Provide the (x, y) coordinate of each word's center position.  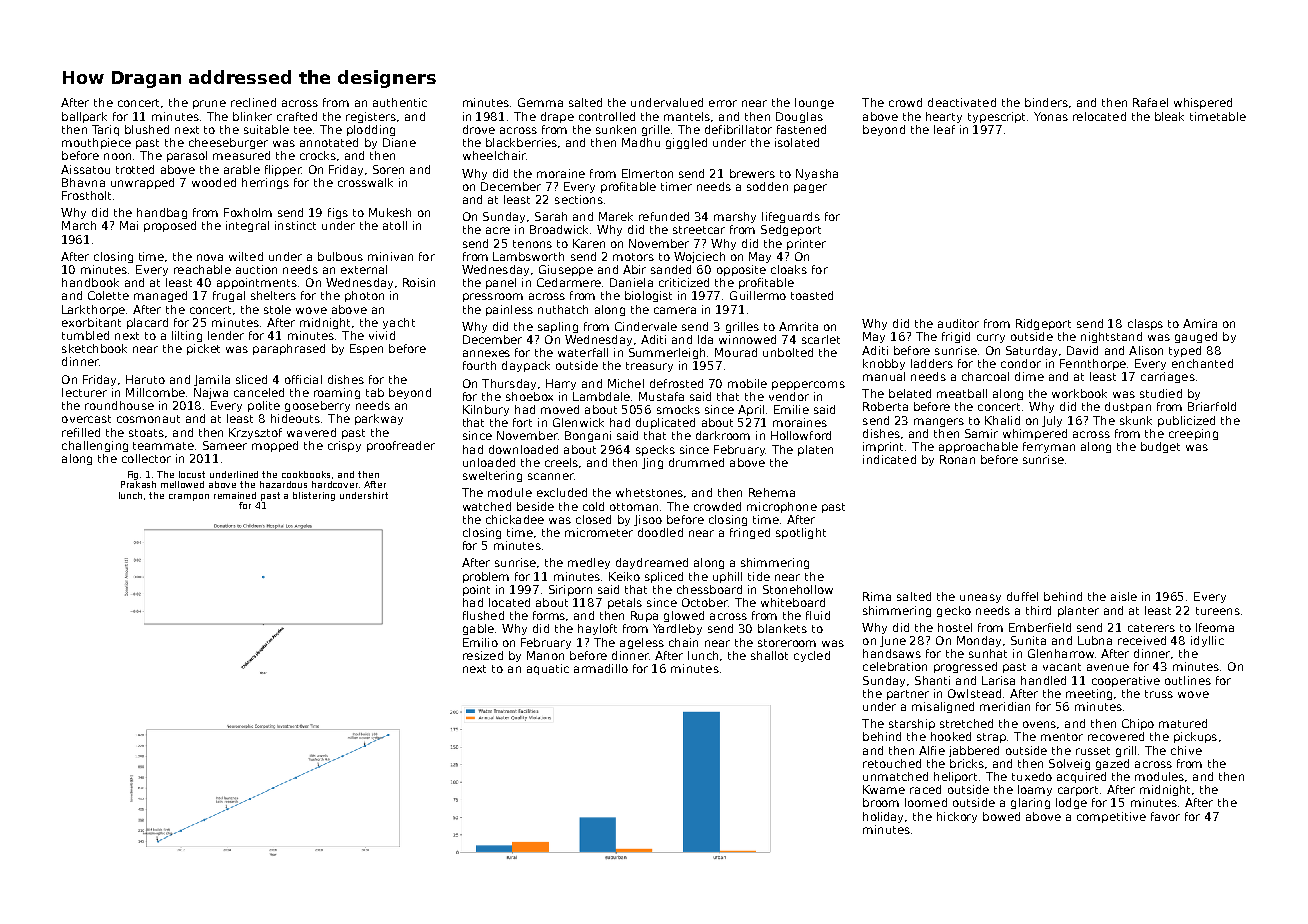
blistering (314, 496)
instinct (295, 225)
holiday (884, 817)
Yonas (1051, 116)
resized (483, 655)
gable (478, 629)
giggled (686, 143)
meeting (1089, 694)
